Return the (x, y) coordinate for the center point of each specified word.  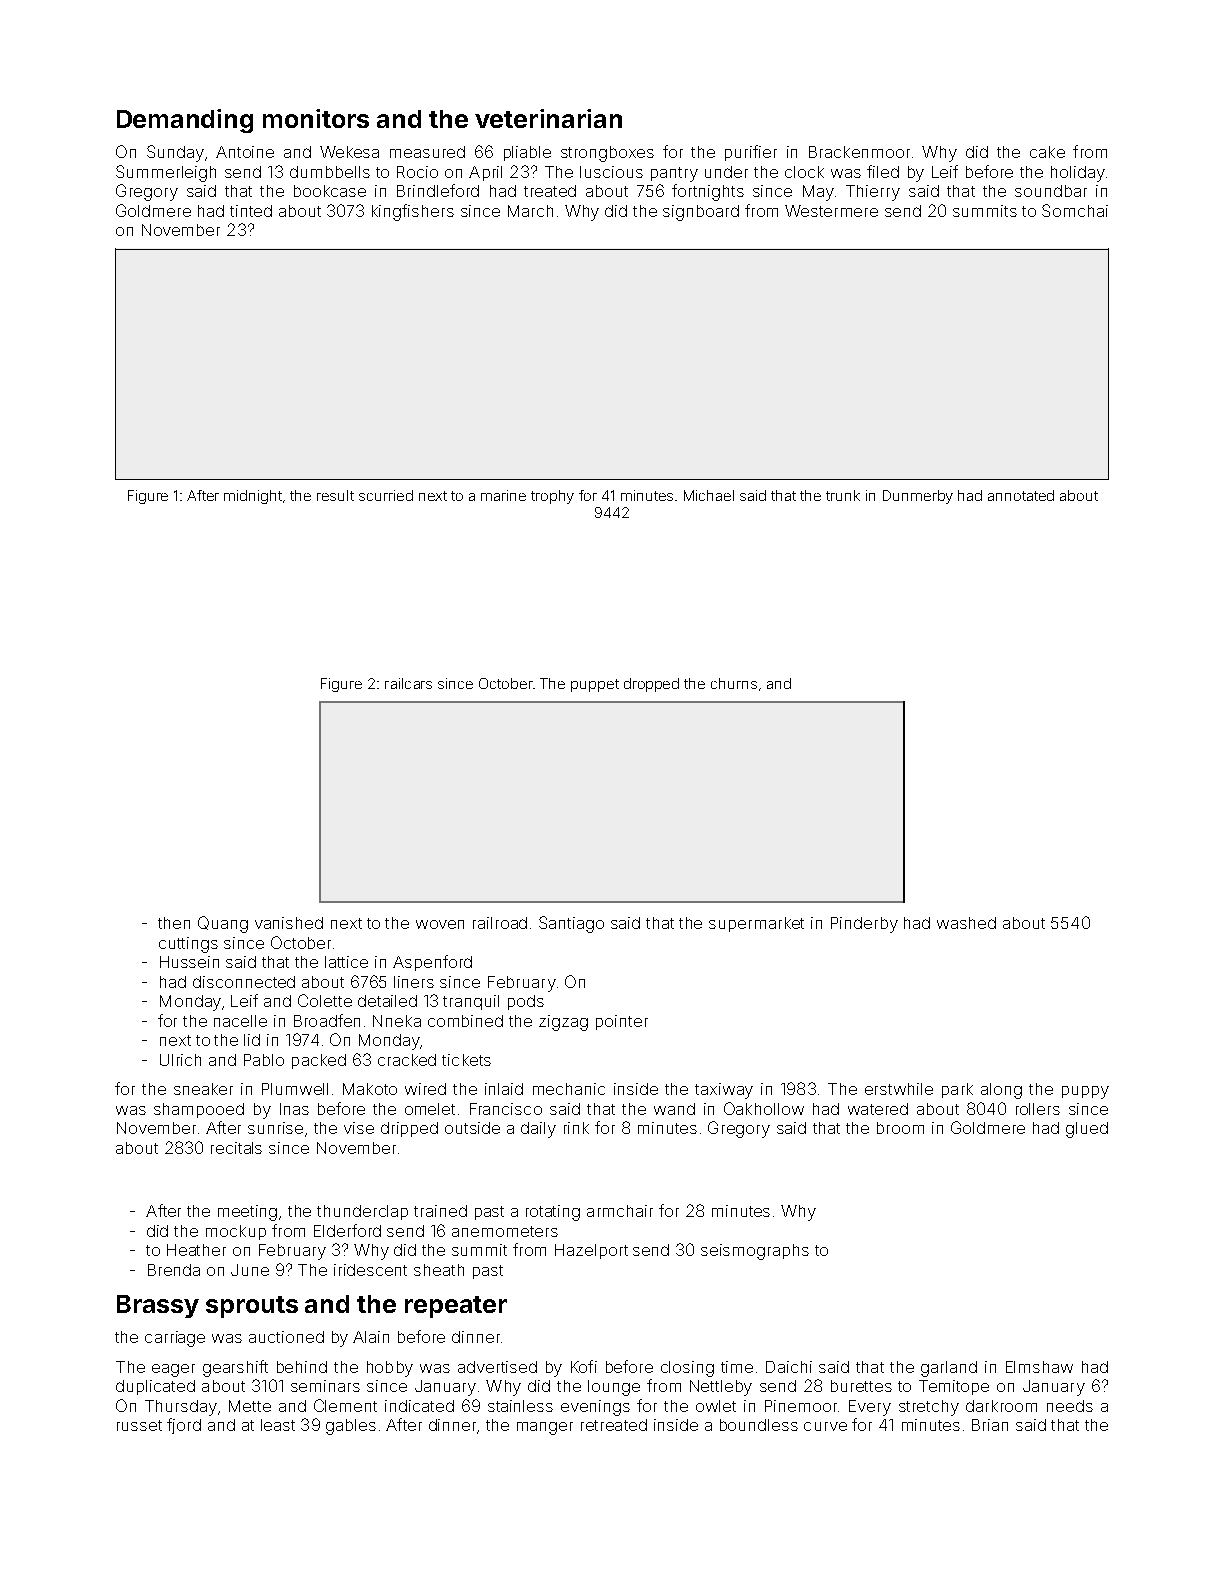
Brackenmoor (859, 152)
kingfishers (413, 212)
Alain (371, 1337)
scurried (386, 495)
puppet (595, 685)
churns (734, 683)
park (957, 1090)
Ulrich (180, 1060)
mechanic (569, 1089)
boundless (759, 1425)
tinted (251, 211)
